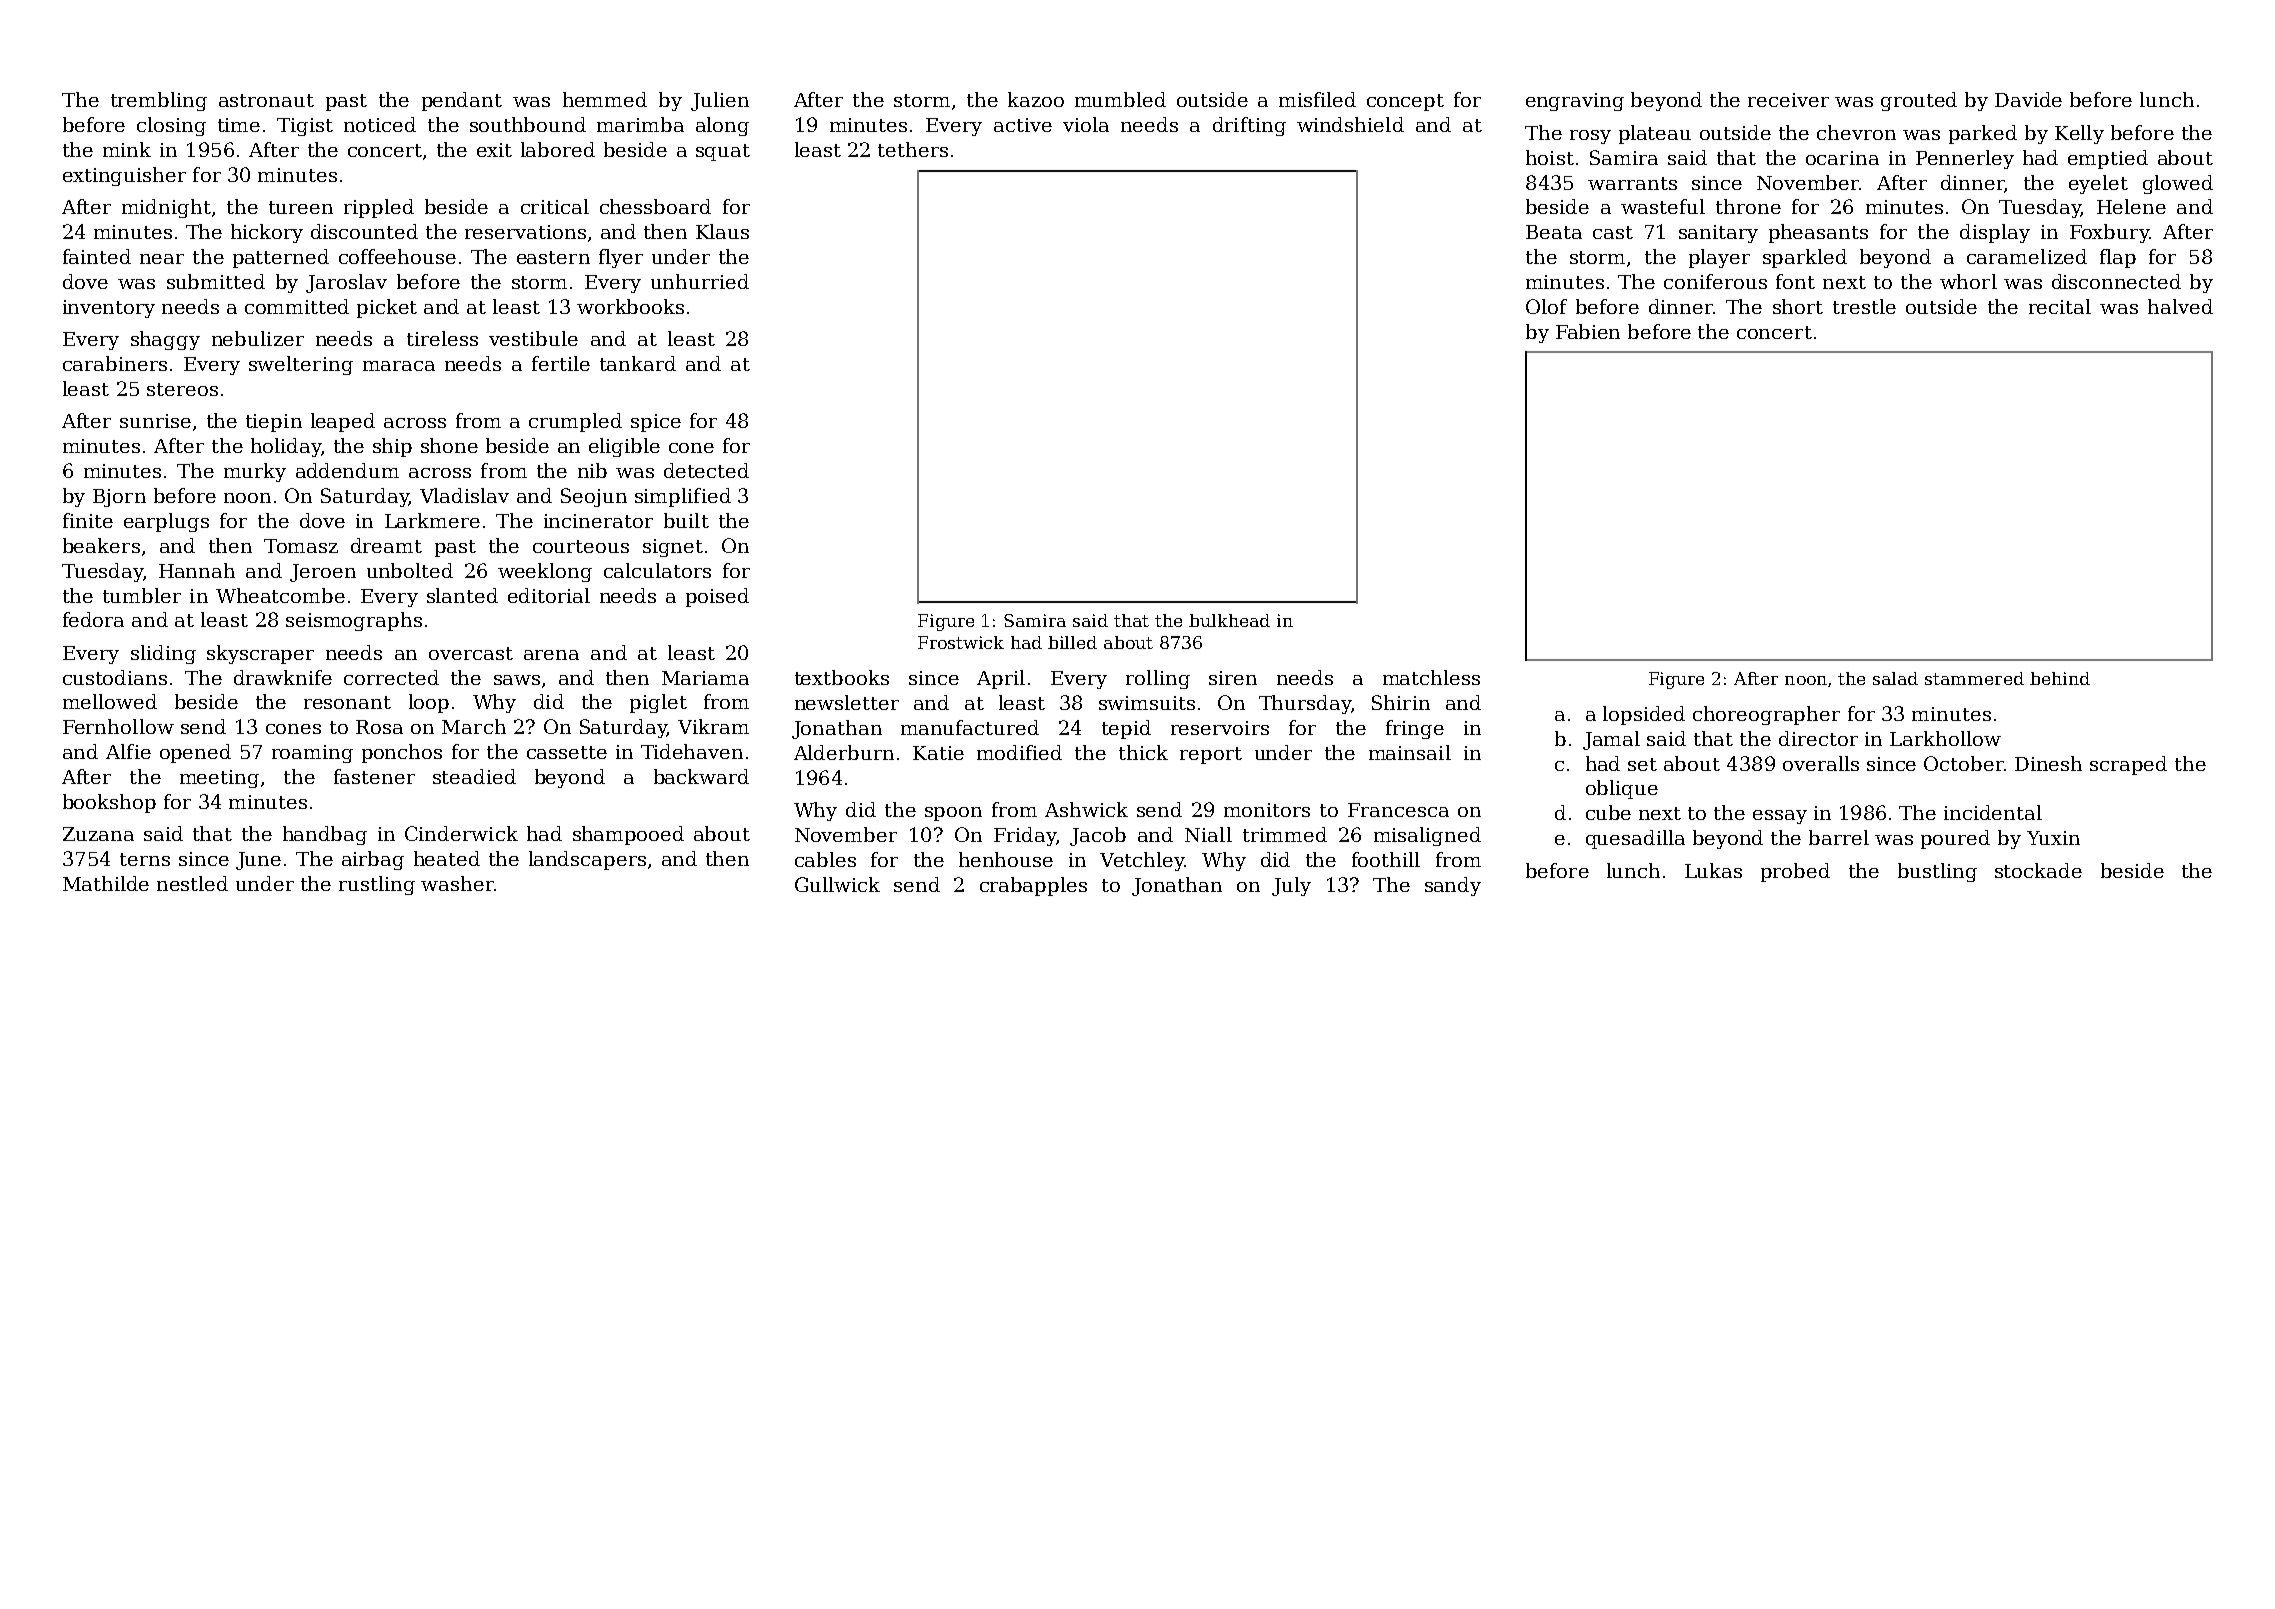 This screenshot has width=2275, height=1609. What do you see at coordinates (447, 858) in the screenshot?
I see `heated` at bounding box center [447, 858].
